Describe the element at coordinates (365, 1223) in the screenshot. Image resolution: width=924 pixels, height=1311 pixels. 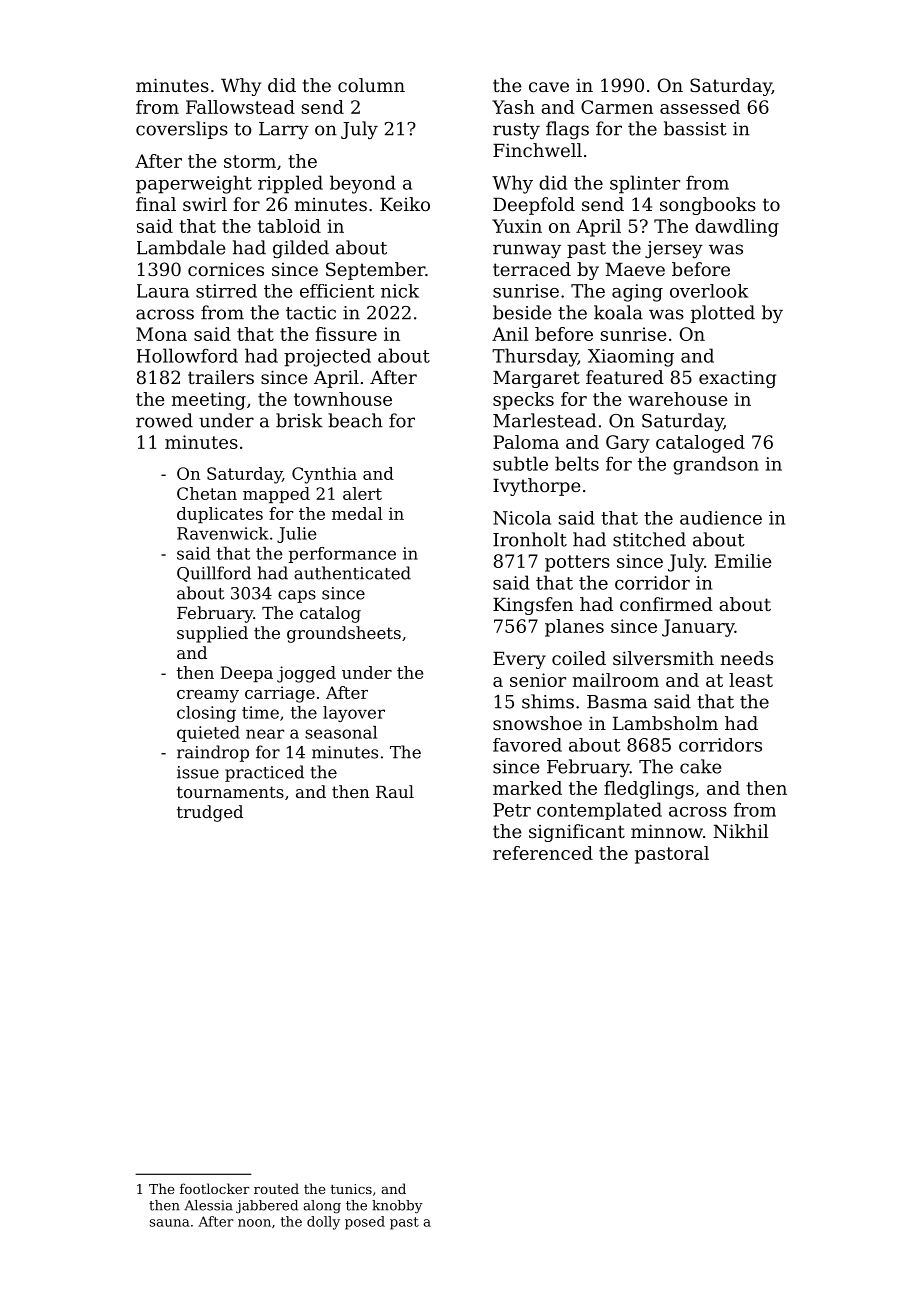
I see `posed` at that location.
